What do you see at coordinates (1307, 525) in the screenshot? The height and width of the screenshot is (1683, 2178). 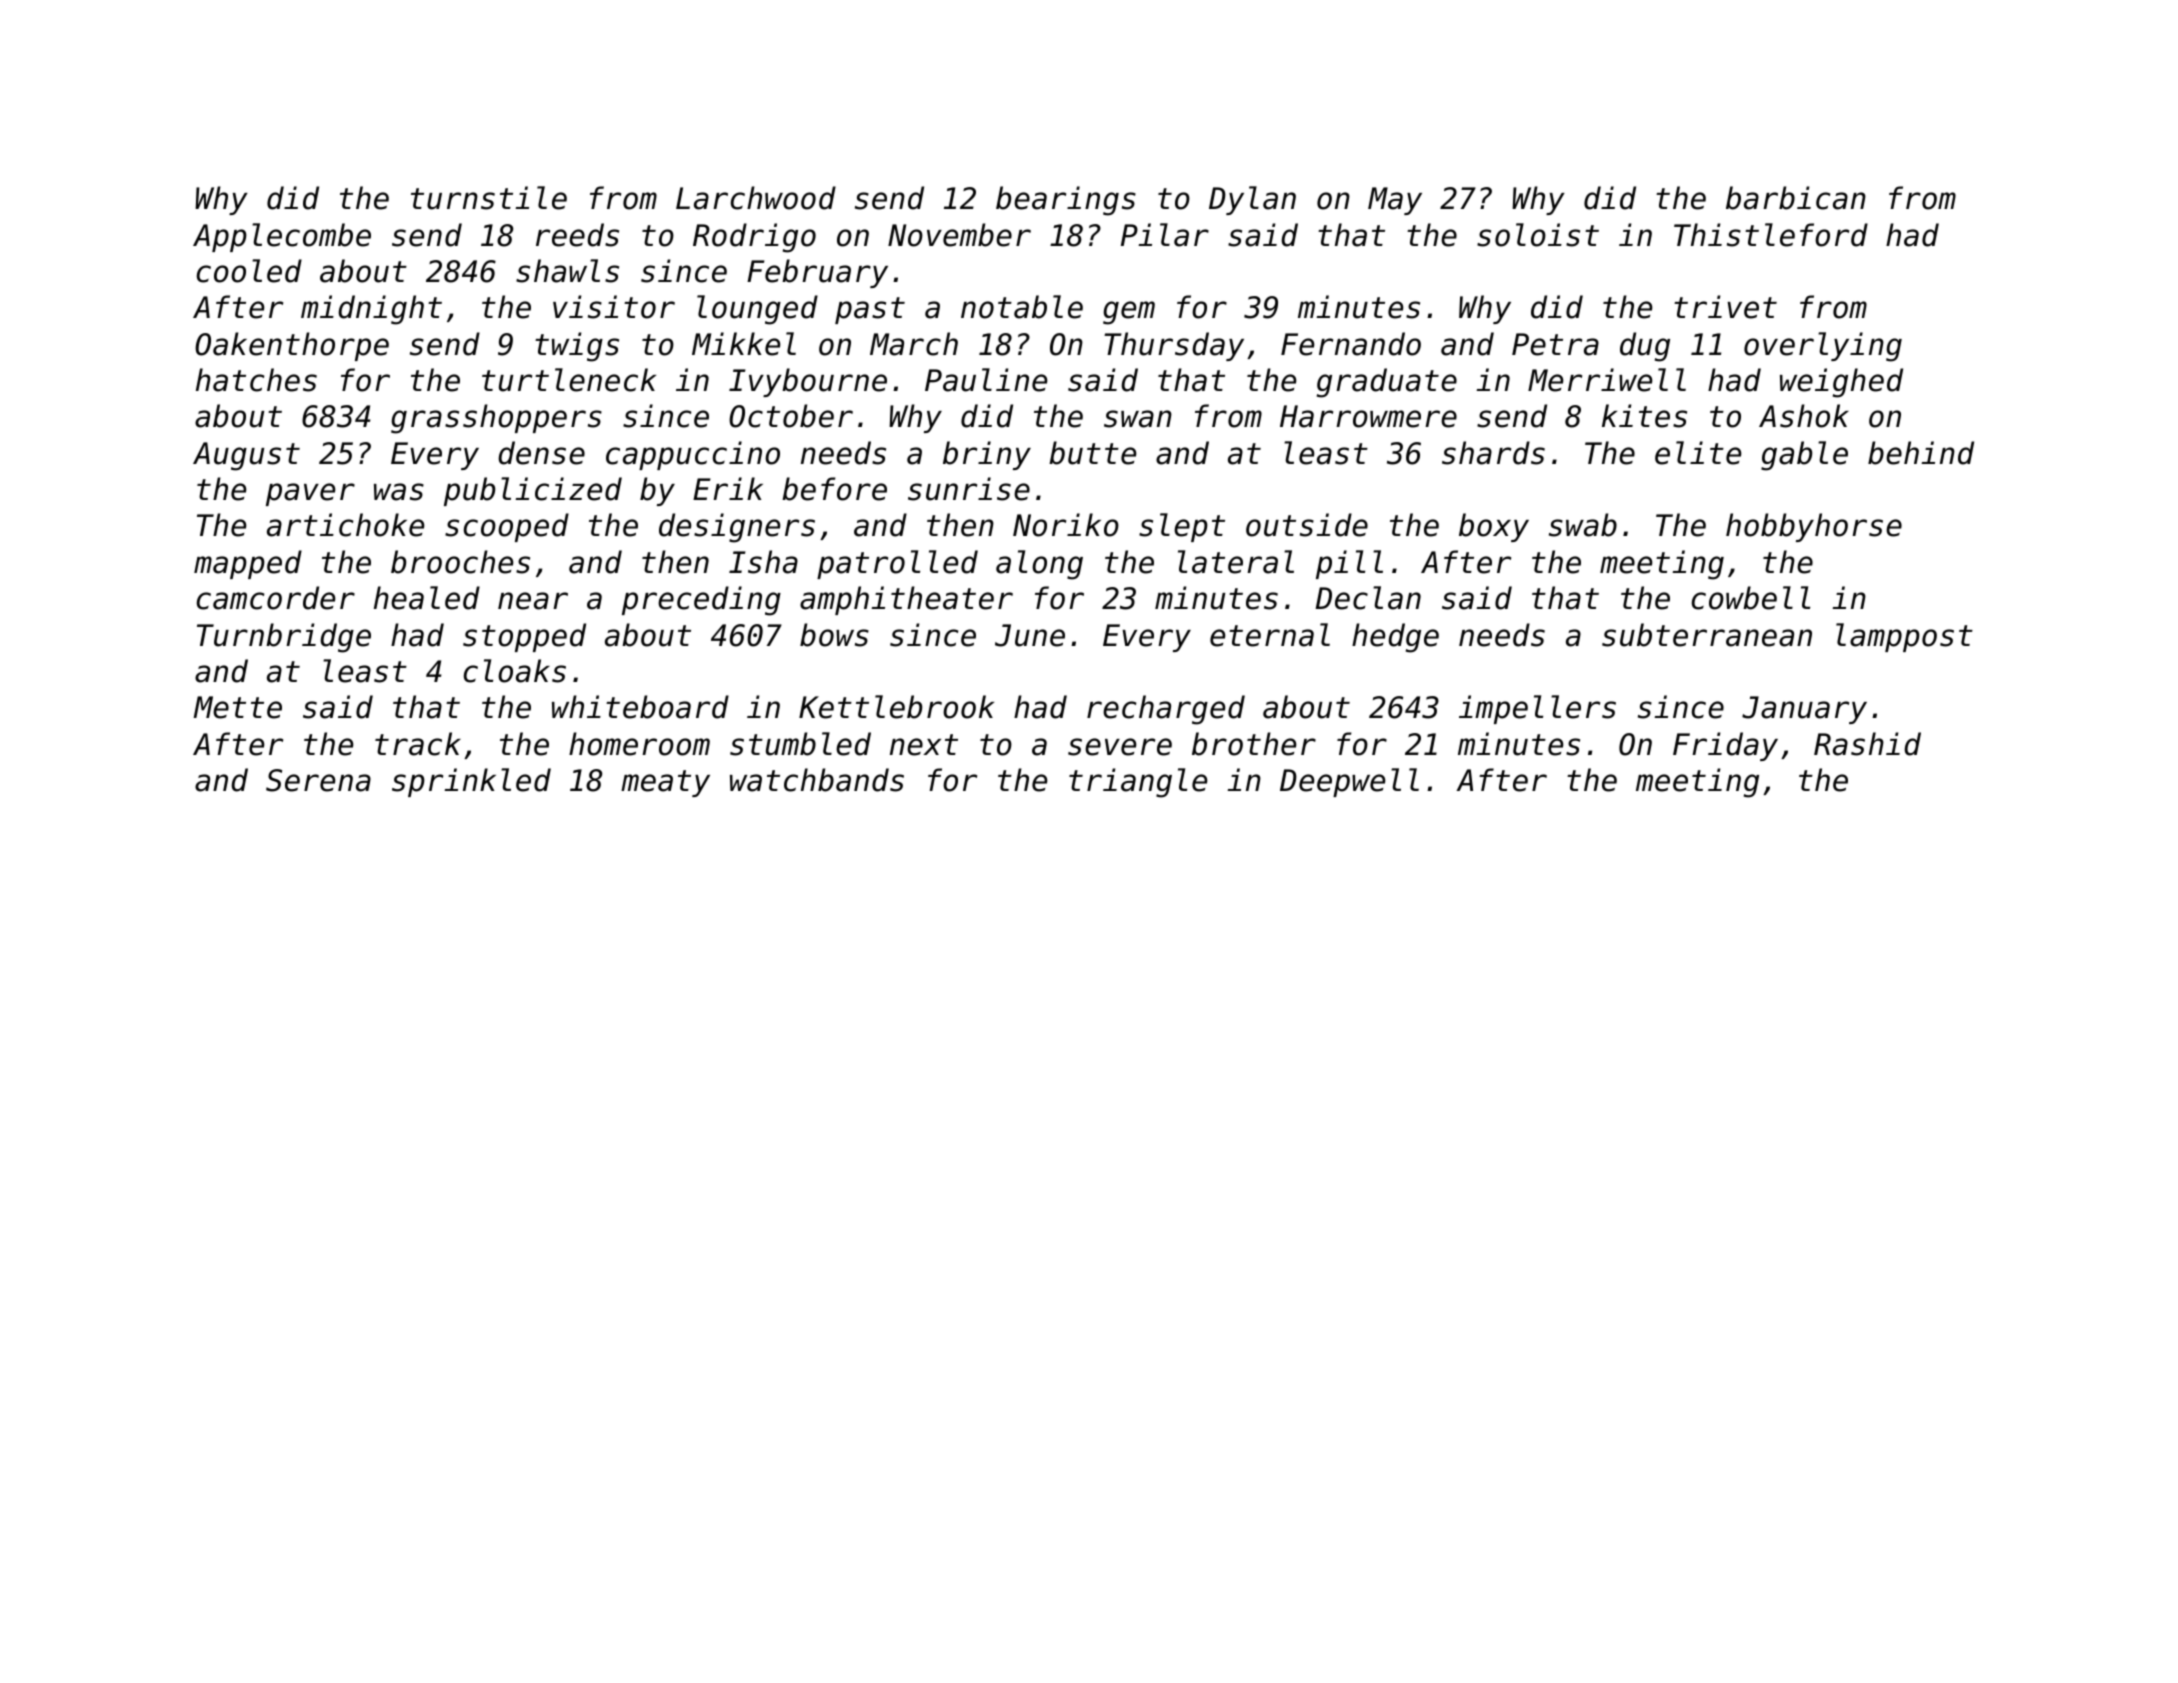 I see `outside` at bounding box center [1307, 525].
